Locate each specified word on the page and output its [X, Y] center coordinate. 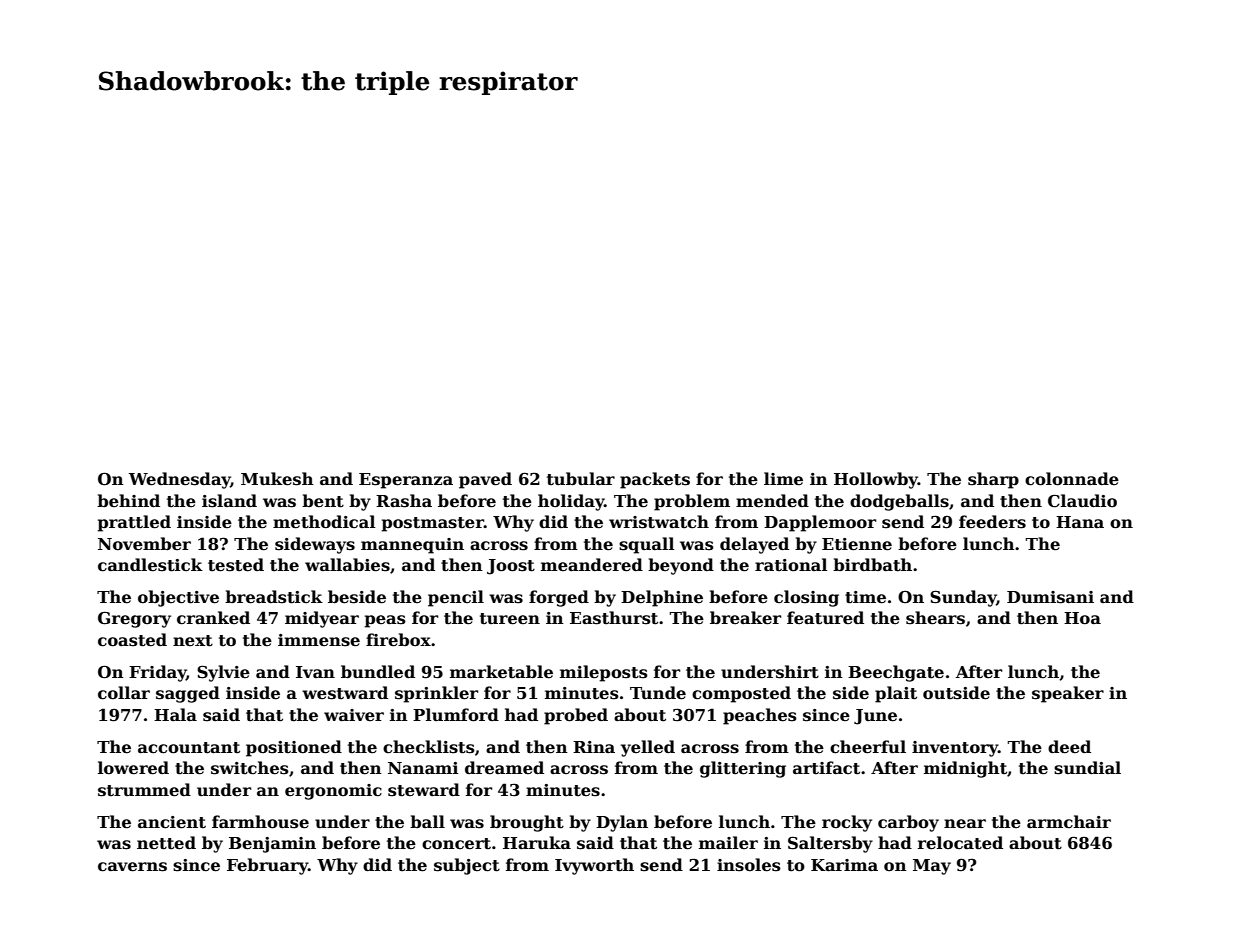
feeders [992, 522]
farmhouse [260, 822]
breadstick [274, 597]
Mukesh [277, 479]
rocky [847, 823]
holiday [571, 502]
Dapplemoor [820, 523]
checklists [429, 747]
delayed [754, 545]
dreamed [504, 768]
